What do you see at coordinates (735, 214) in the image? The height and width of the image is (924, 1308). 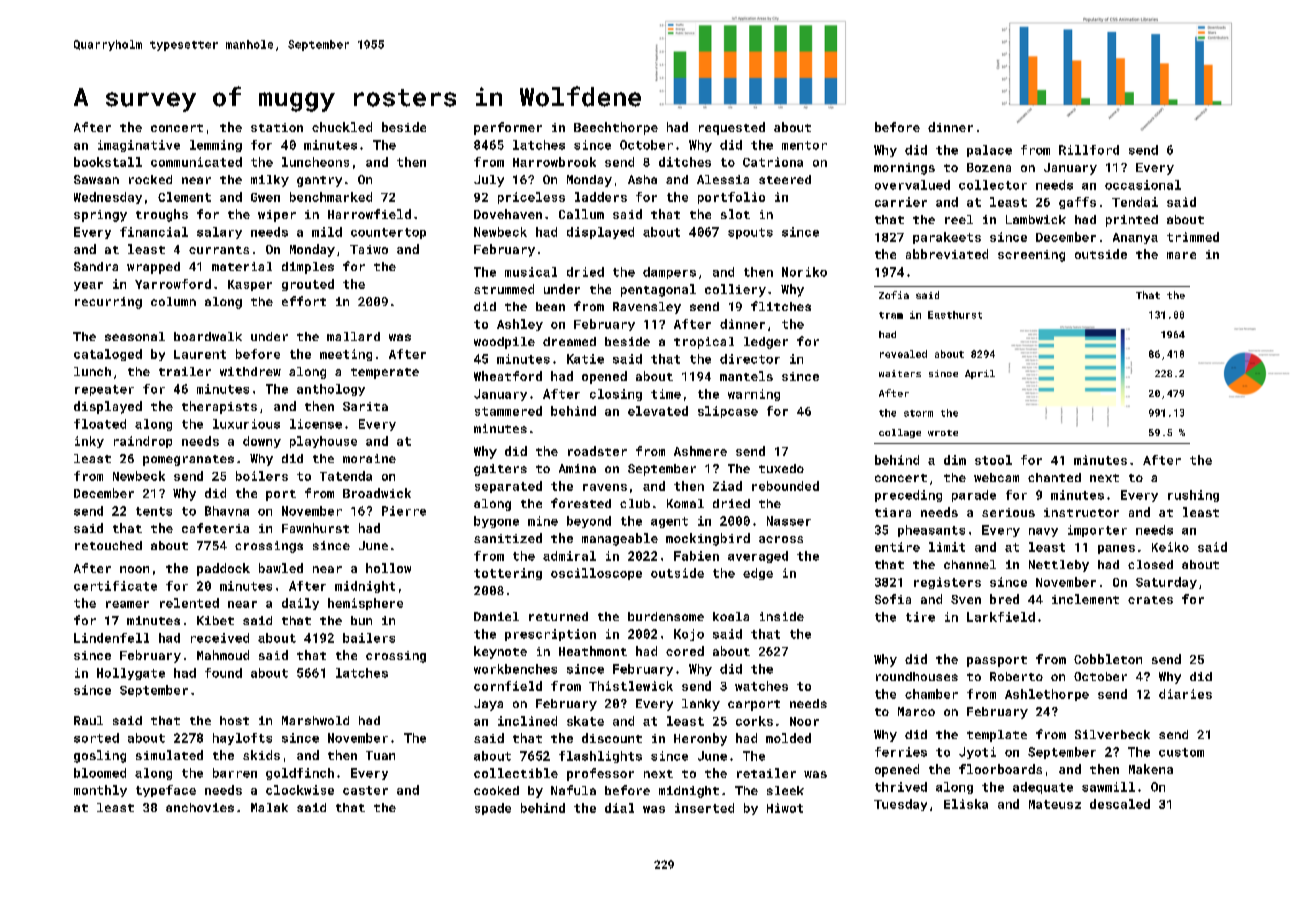 I see `slot` at bounding box center [735, 214].
